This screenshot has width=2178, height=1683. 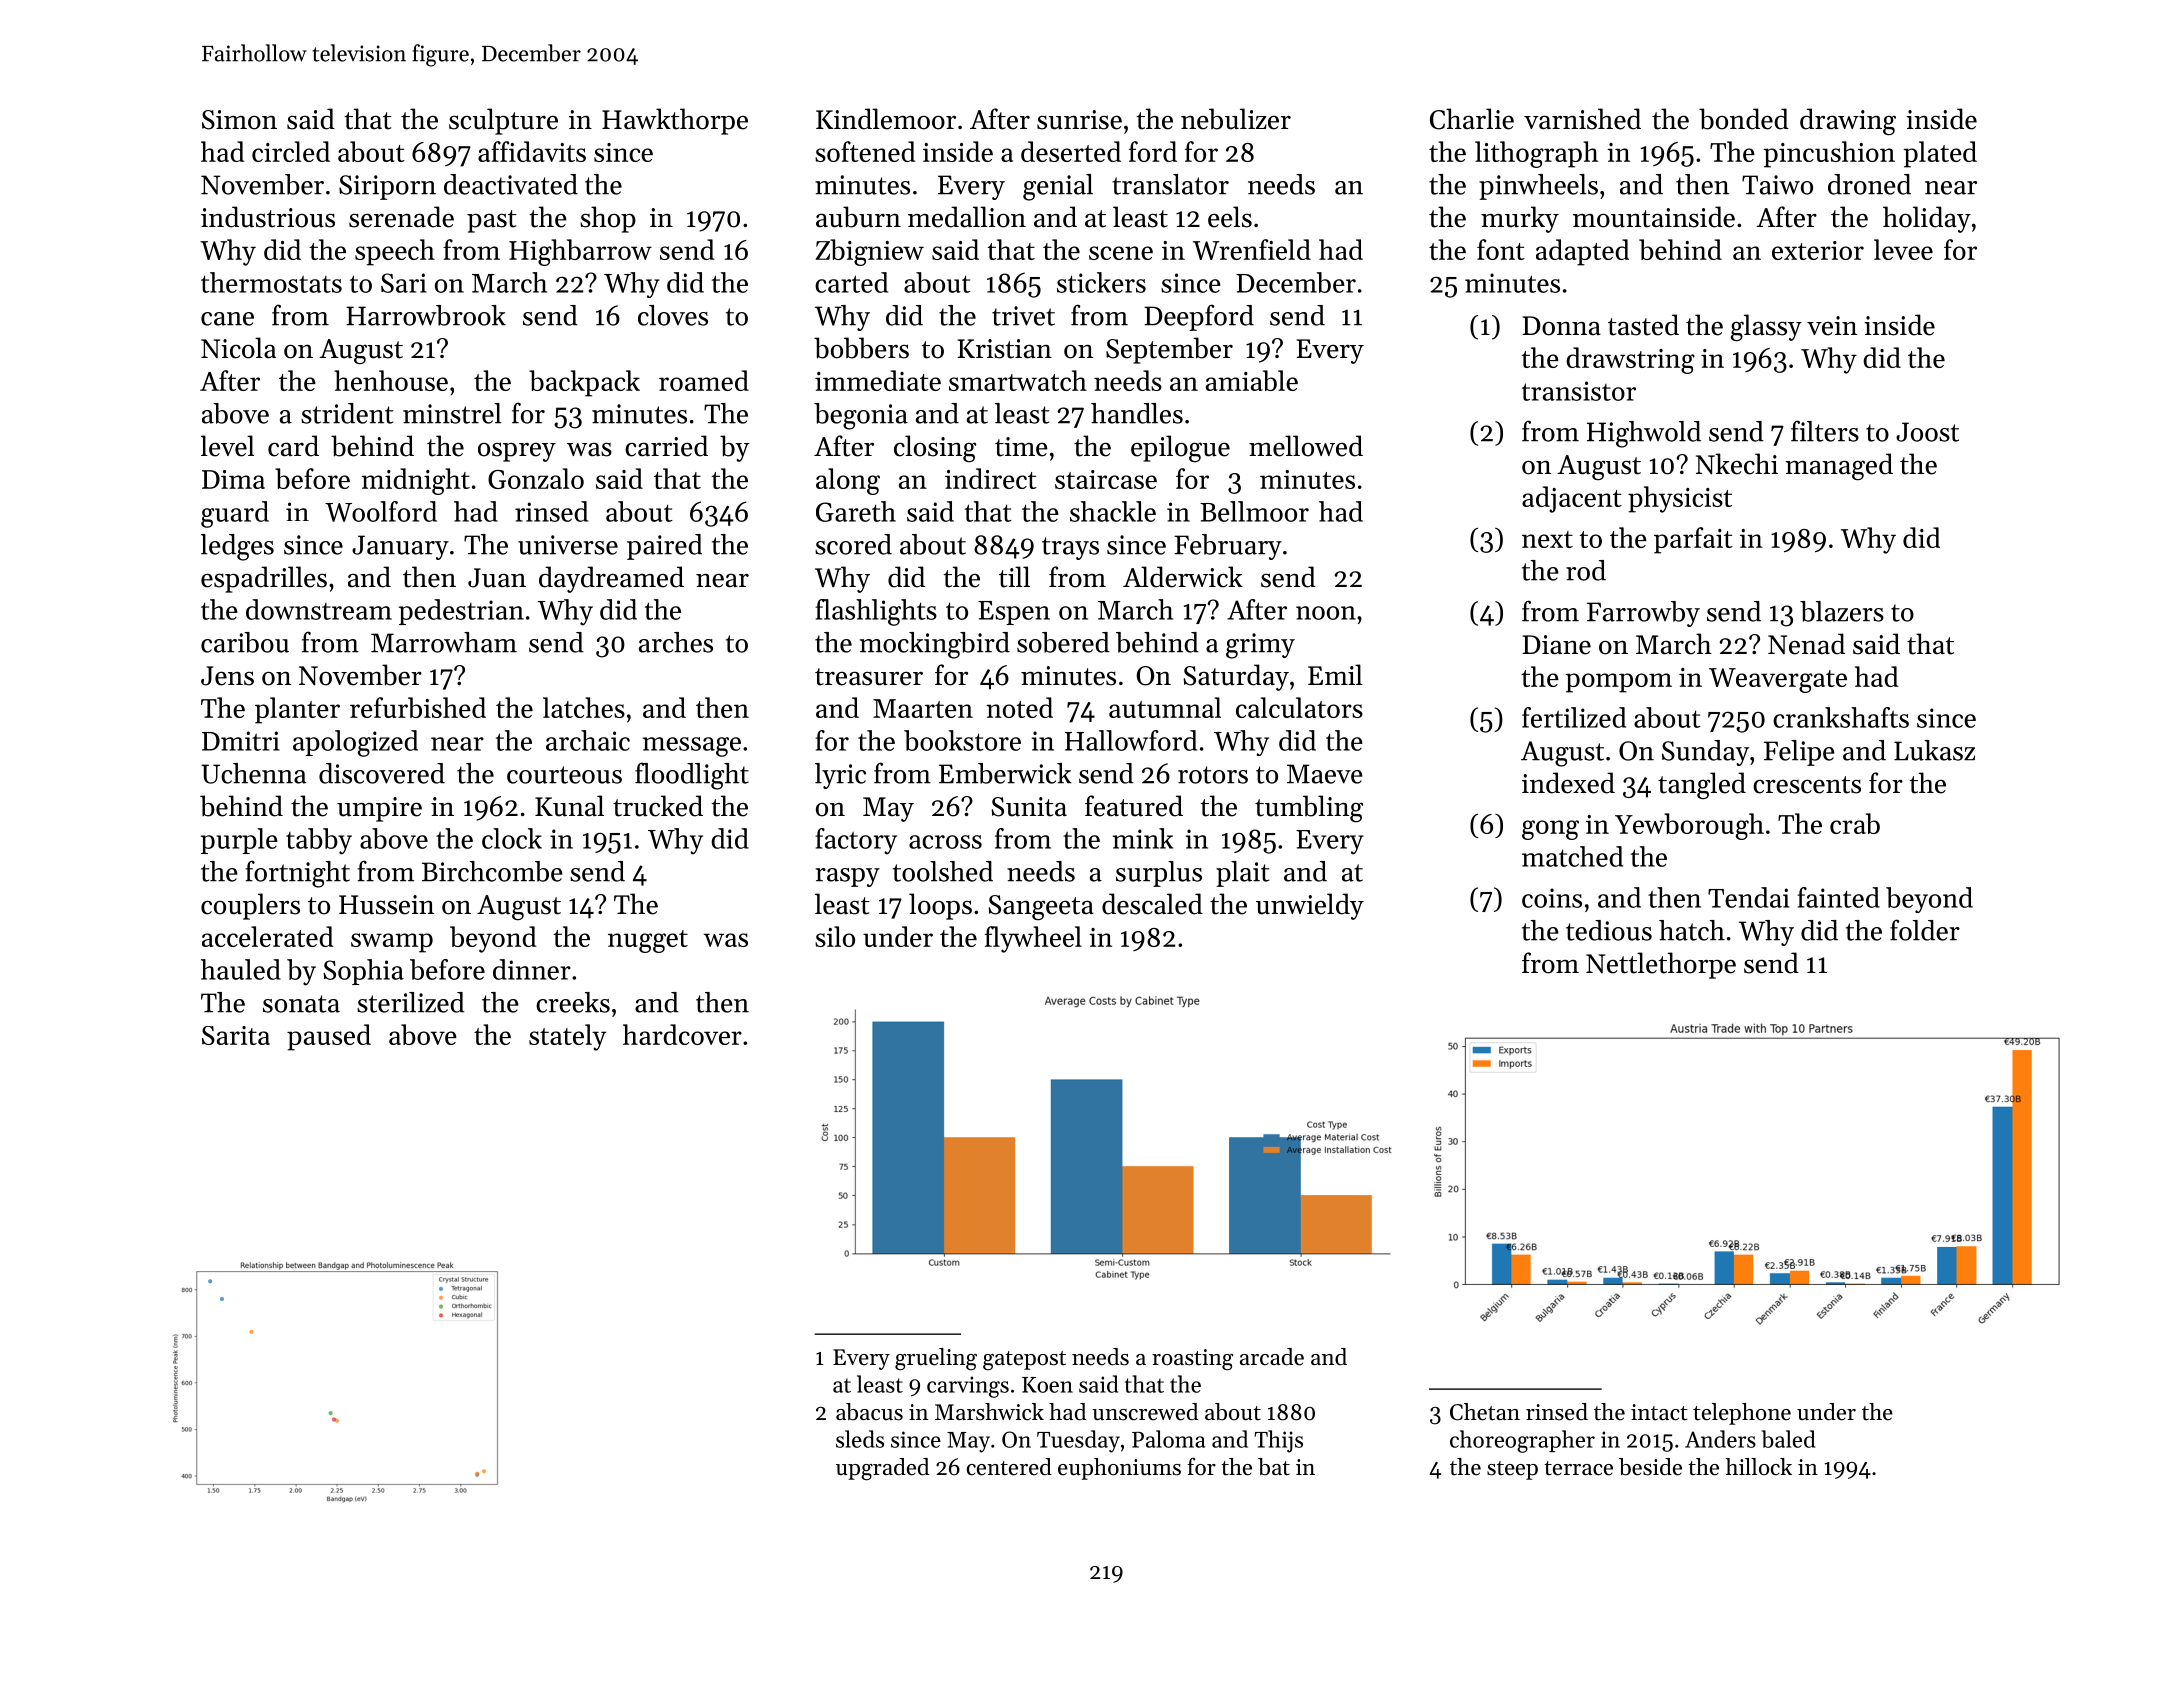 What do you see at coordinates (865, 151) in the screenshot?
I see `softened` at bounding box center [865, 151].
